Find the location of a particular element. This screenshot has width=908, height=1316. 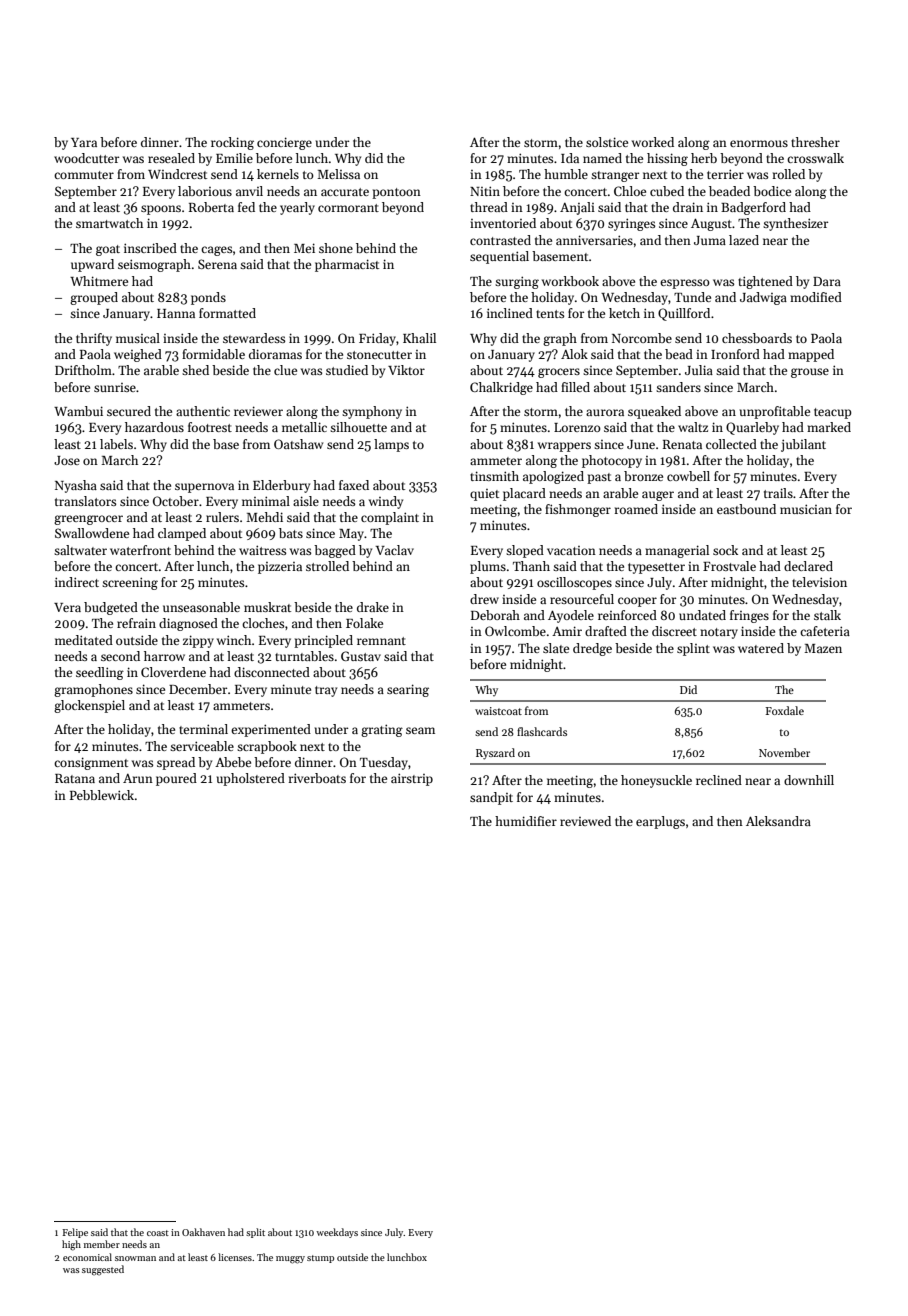

meditated is located at coordinates (84, 640).
